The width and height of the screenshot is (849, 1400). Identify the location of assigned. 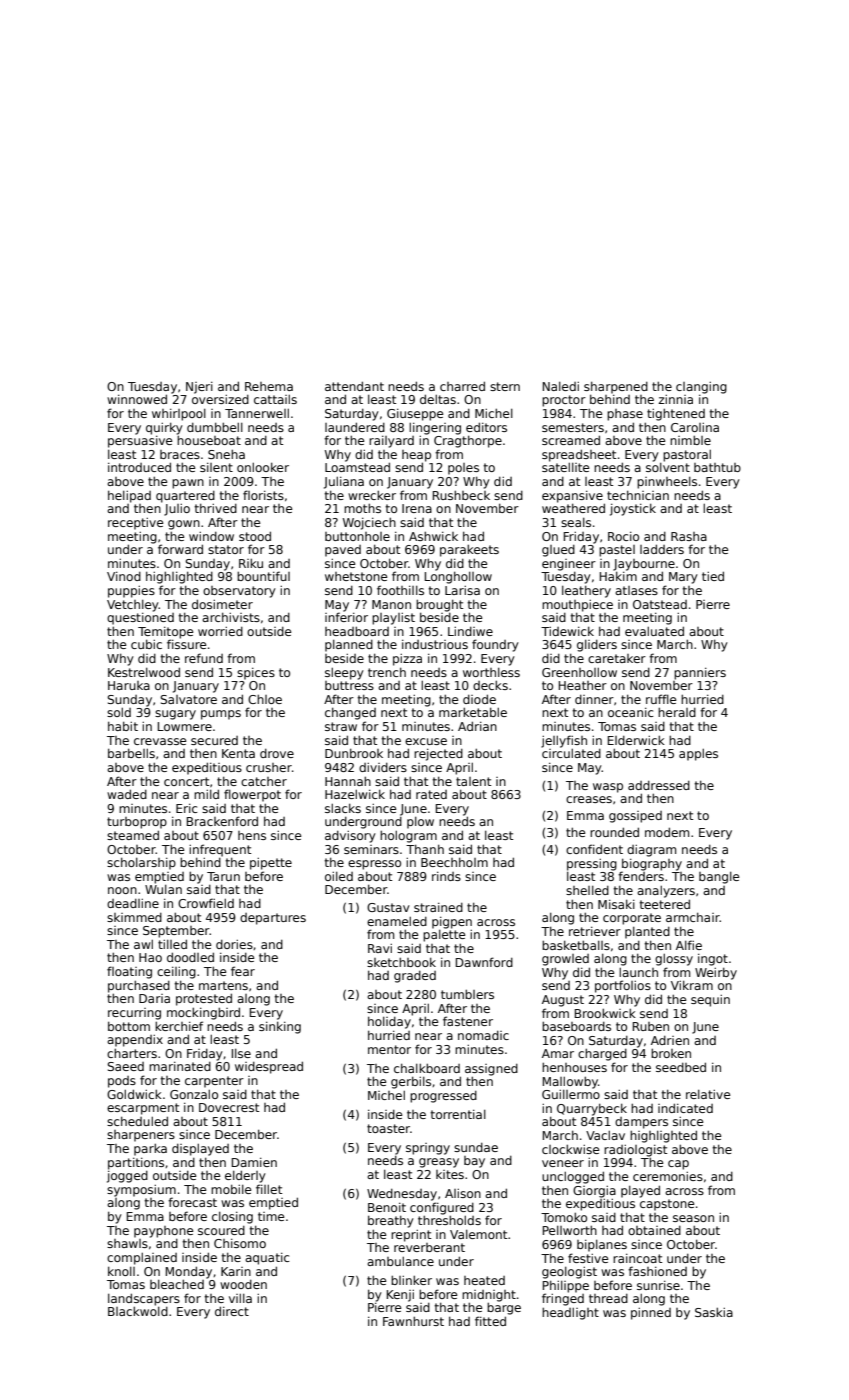
(491, 1070).
